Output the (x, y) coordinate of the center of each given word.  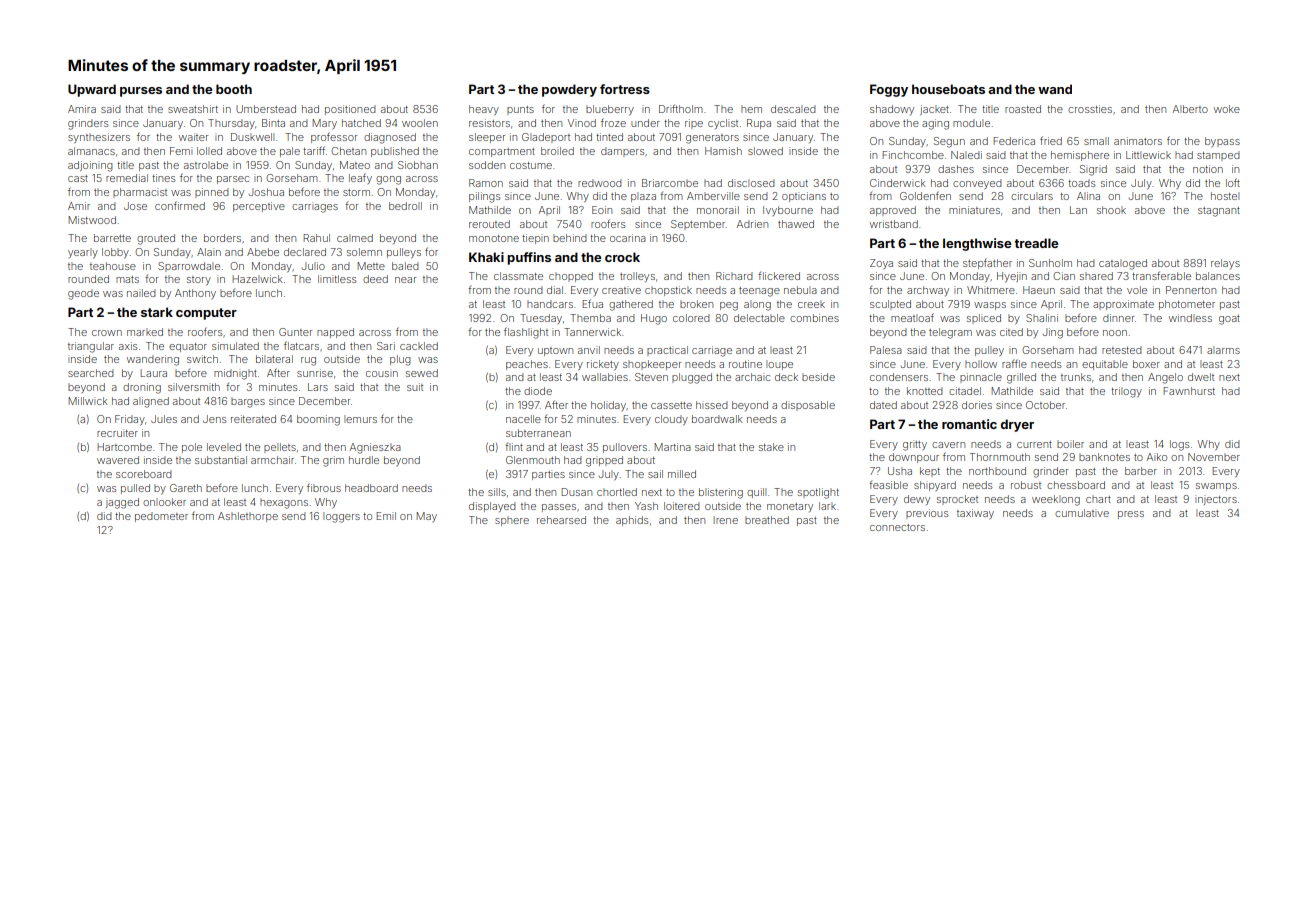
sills (497, 492)
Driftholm (681, 108)
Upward (92, 90)
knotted (925, 391)
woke (1227, 109)
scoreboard (144, 474)
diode (538, 391)
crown (107, 333)
